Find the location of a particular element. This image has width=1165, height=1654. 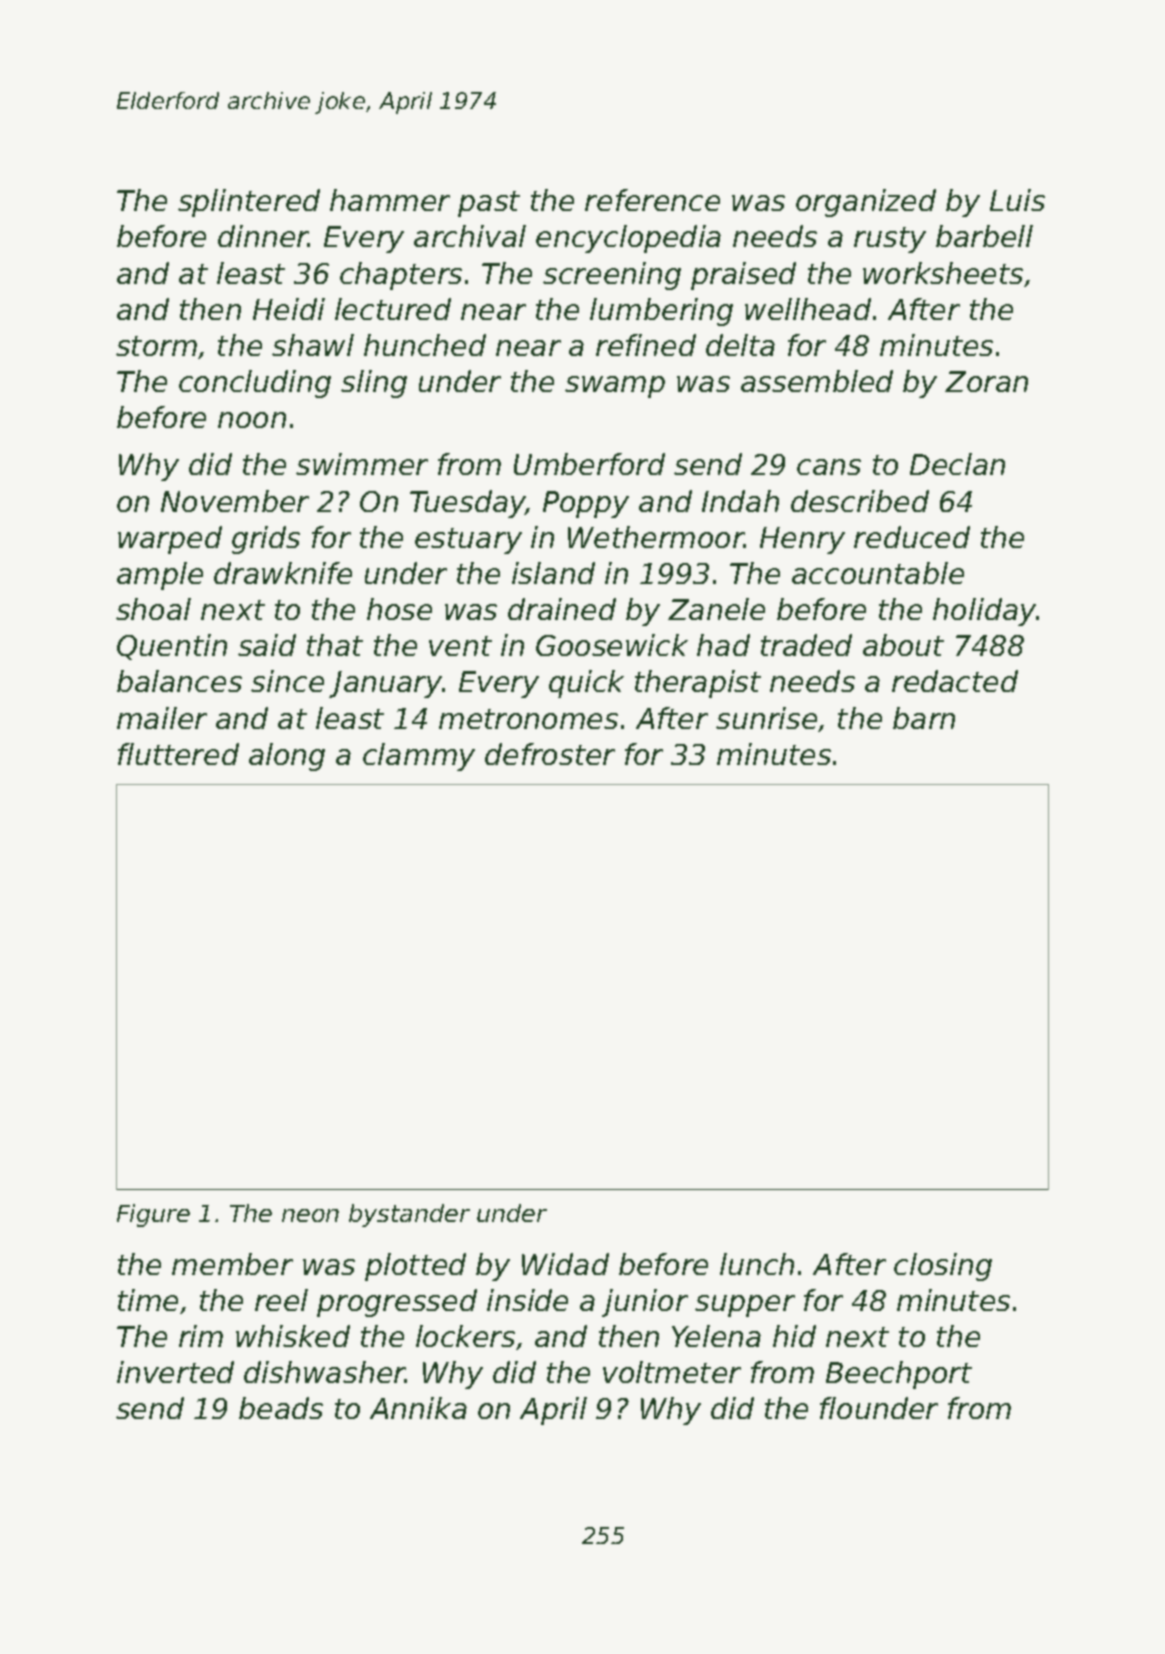

barn is located at coordinates (924, 718).
